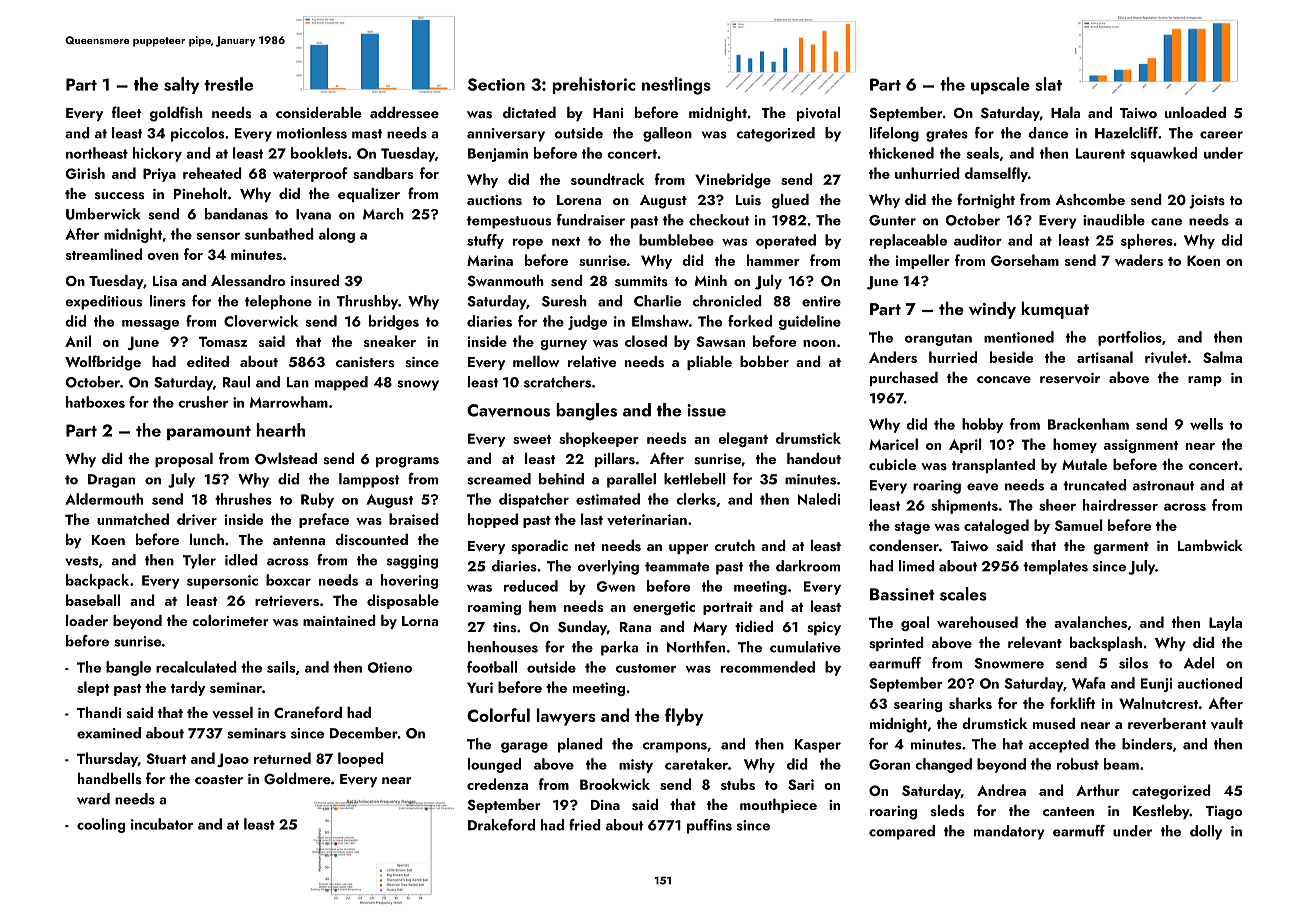 Image resolution: width=1308 pixels, height=924 pixels. Describe the element at coordinates (184, 460) in the screenshot. I see `proposal` at that location.
